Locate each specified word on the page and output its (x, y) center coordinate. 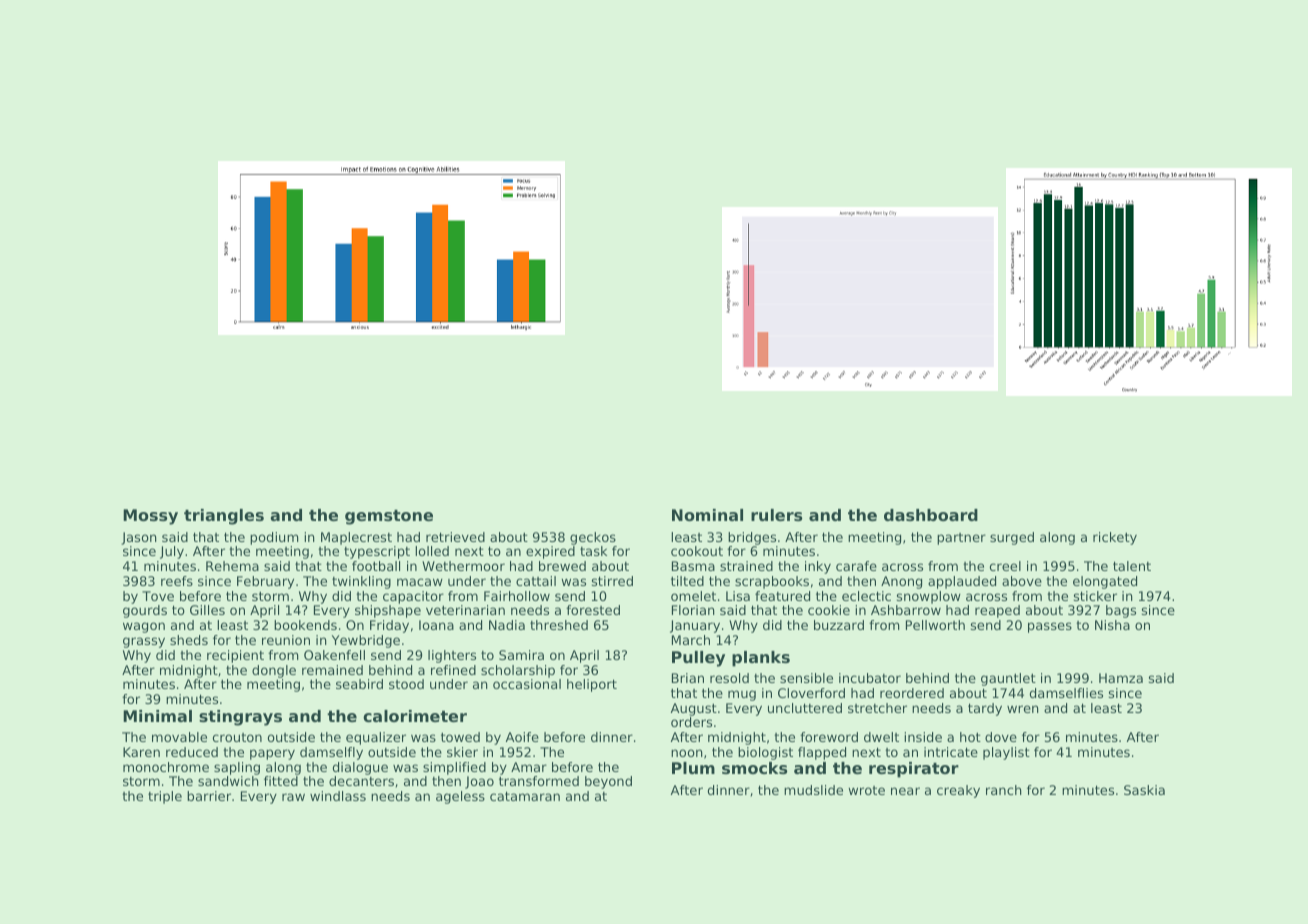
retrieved (455, 537)
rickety (1115, 538)
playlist (1006, 753)
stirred (612, 581)
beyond (608, 782)
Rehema (232, 566)
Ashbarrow (906, 610)
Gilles (207, 610)
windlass (338, 796)
